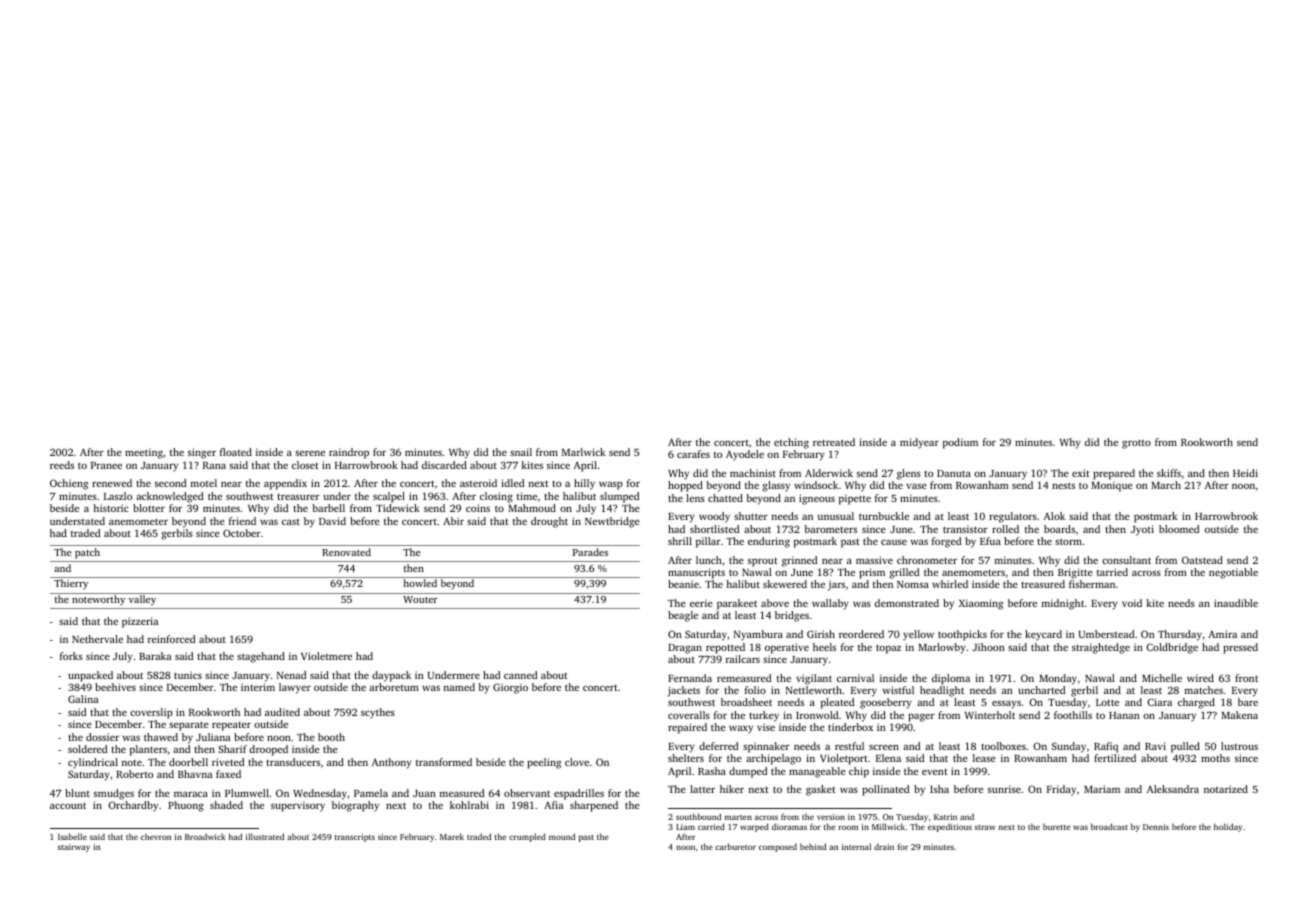 The width and height of the document is (1308, 924). I want to click on midnight, so click(1063, 604).
